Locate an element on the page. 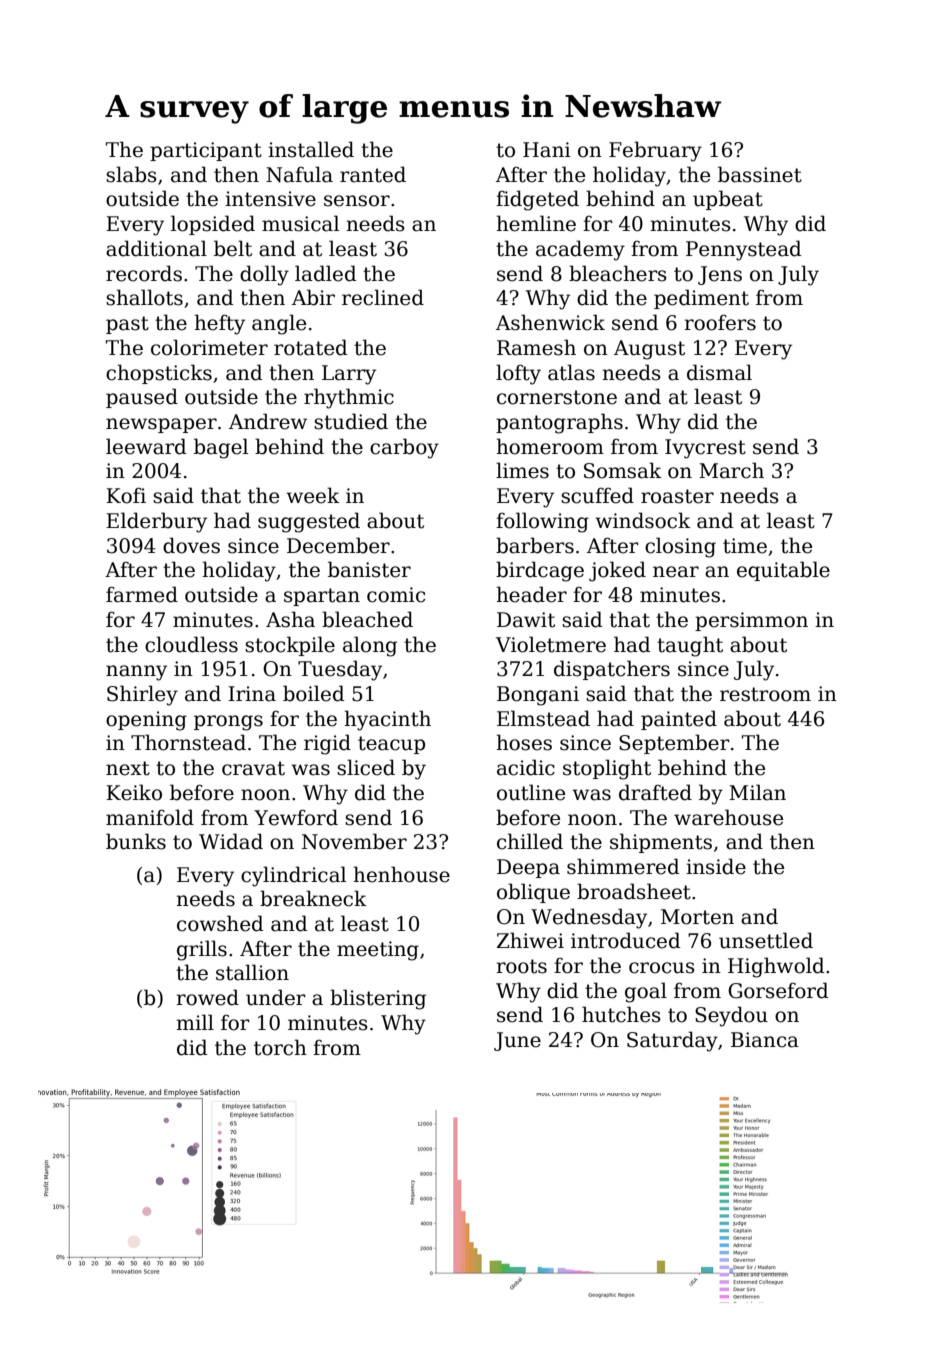 The width and height of the page is (948, 1346). fidgeted is located at coordinates (537, 200).
